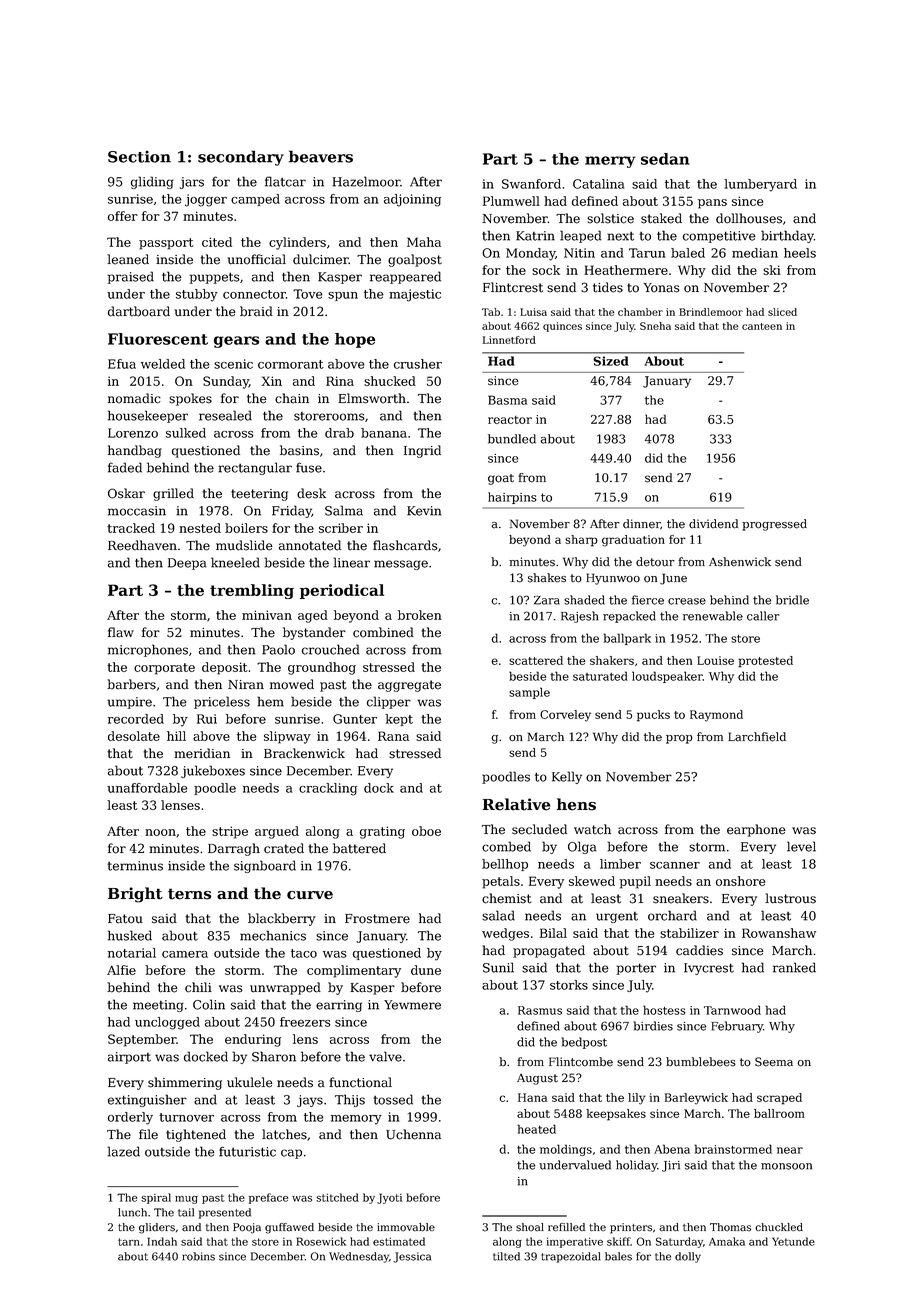 Image resolution: width=924 pixels, height=1308 pixels. What do you see at coordinates (156, 1198) in the screenshot?
I see `spiral` at bounding box center [156, 1198].
